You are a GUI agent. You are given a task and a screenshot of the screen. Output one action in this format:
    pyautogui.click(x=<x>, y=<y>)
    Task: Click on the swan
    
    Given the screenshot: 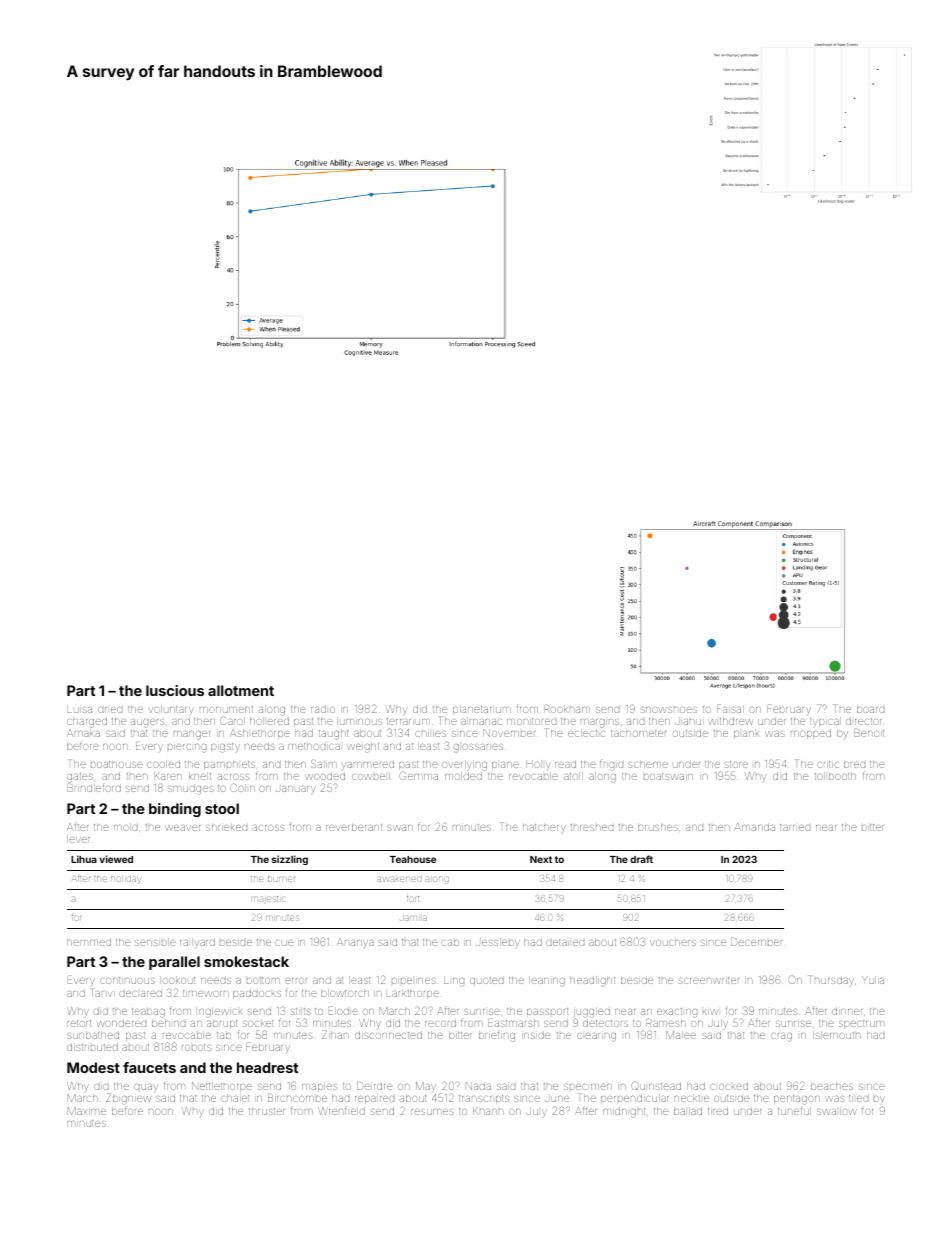 What is the action you would take?
    pyautogui.click(x=400, y=828)
